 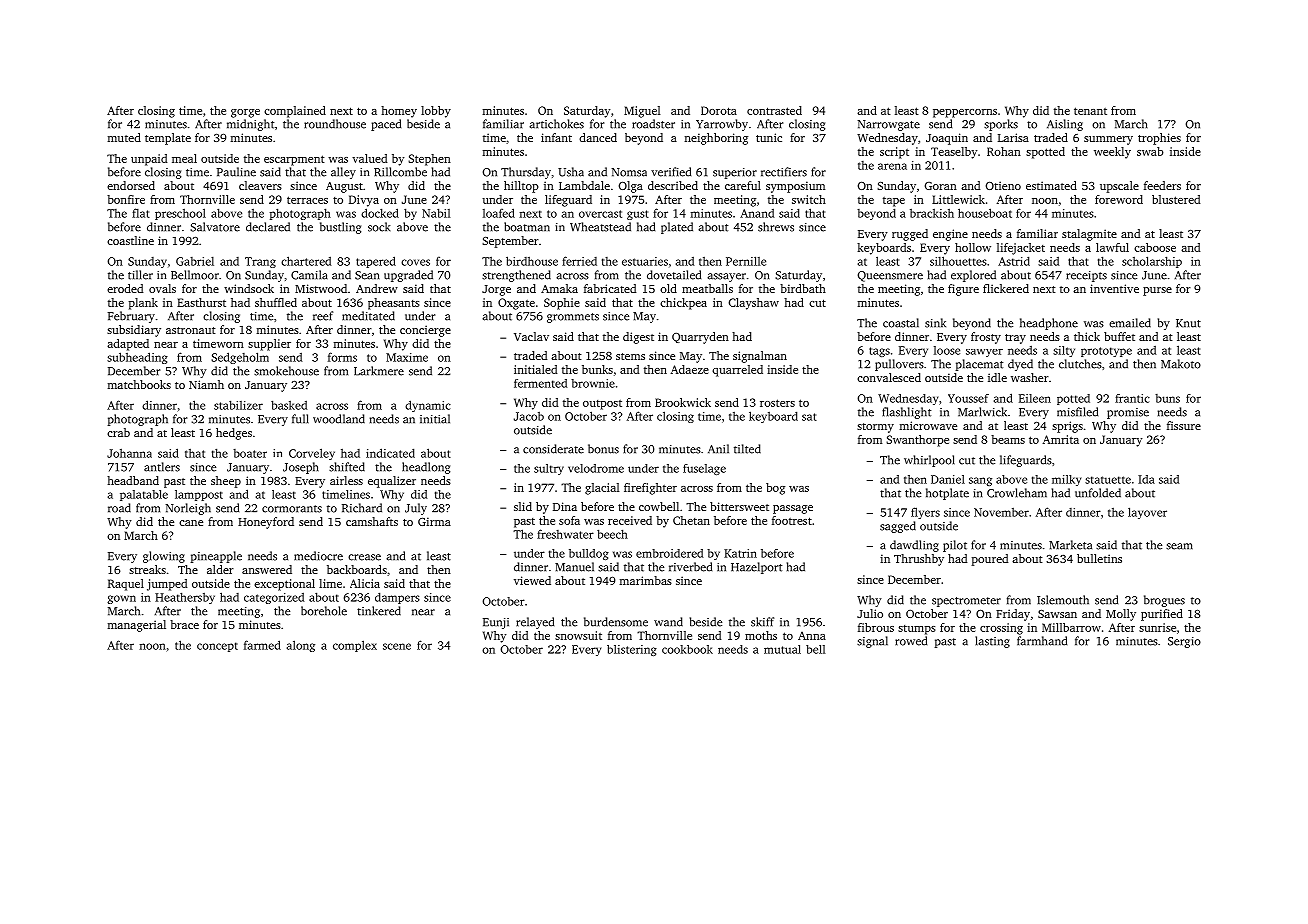 I want to click on clutches, so click(x=1080, y=364).
